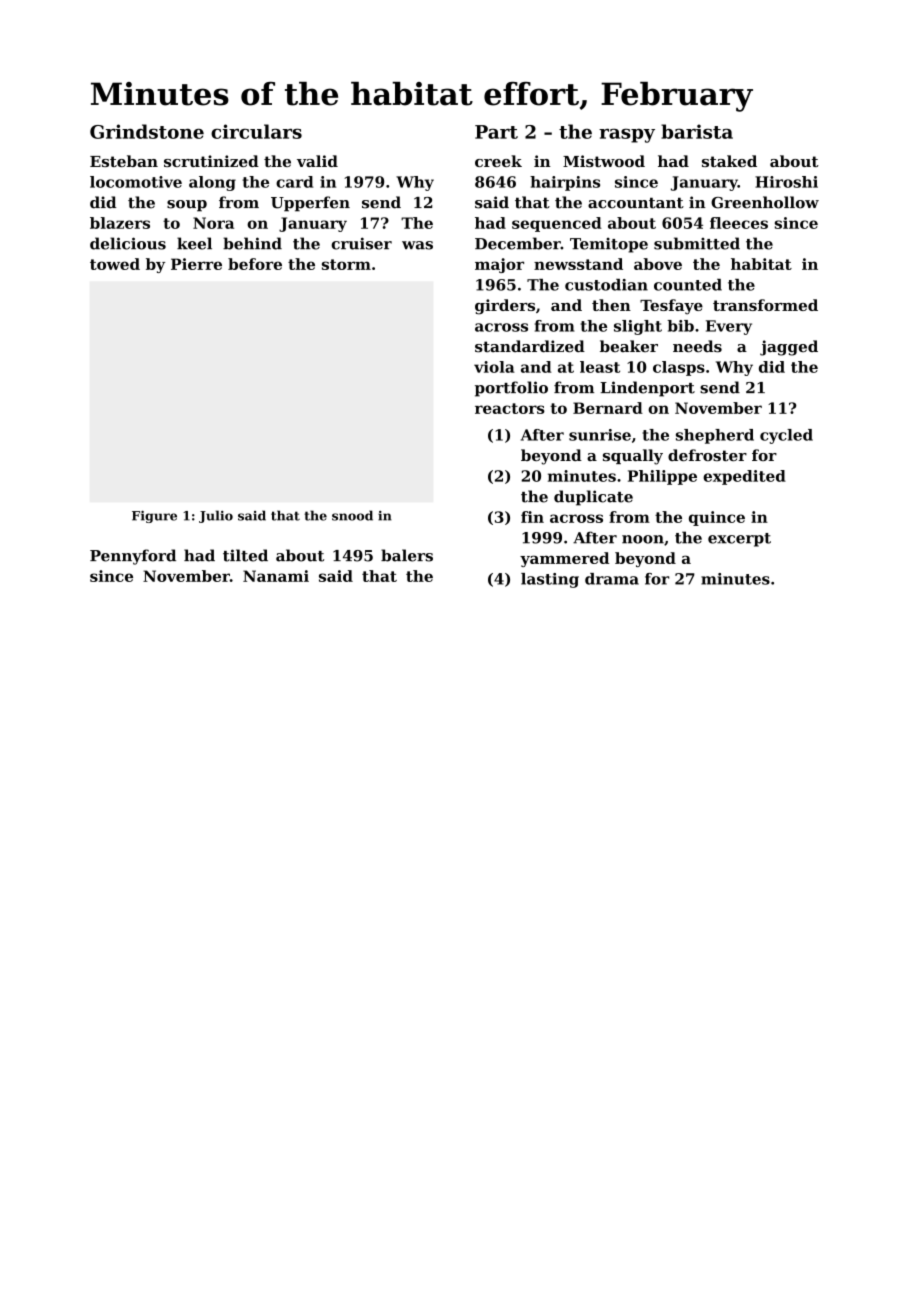  What do you see at coordinates (612, 579) in the page?
I see `drama` at bounding box center [612, 579].
